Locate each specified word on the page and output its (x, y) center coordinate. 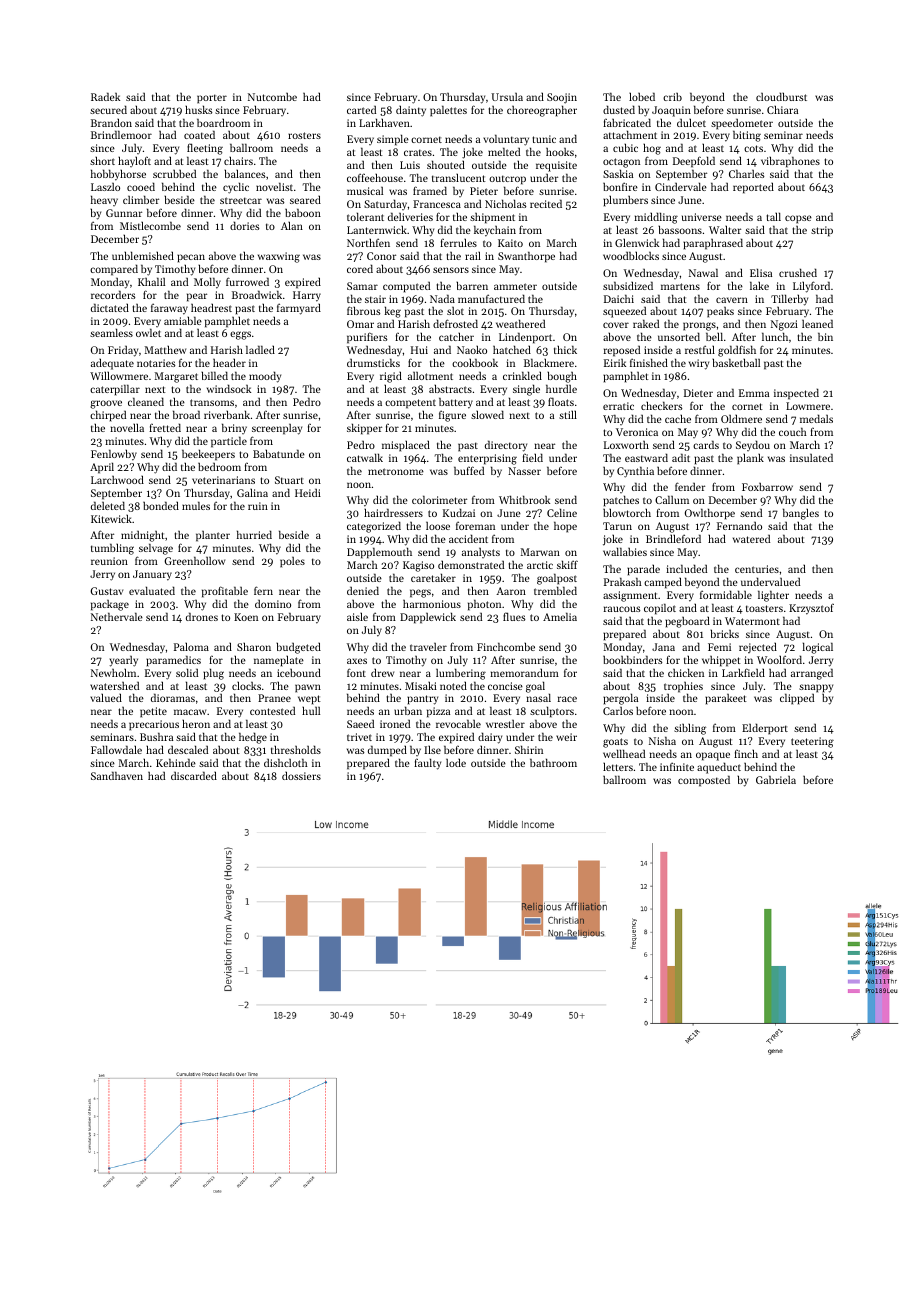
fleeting (205, 150)
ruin (258, 506)
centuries (757, 569)
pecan (191, 258)
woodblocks (631, 255)
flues (514, 616)
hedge (253, 738)
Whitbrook (524, 499)
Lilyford (811, 287)
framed (430, 190)
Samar (362, 286)
